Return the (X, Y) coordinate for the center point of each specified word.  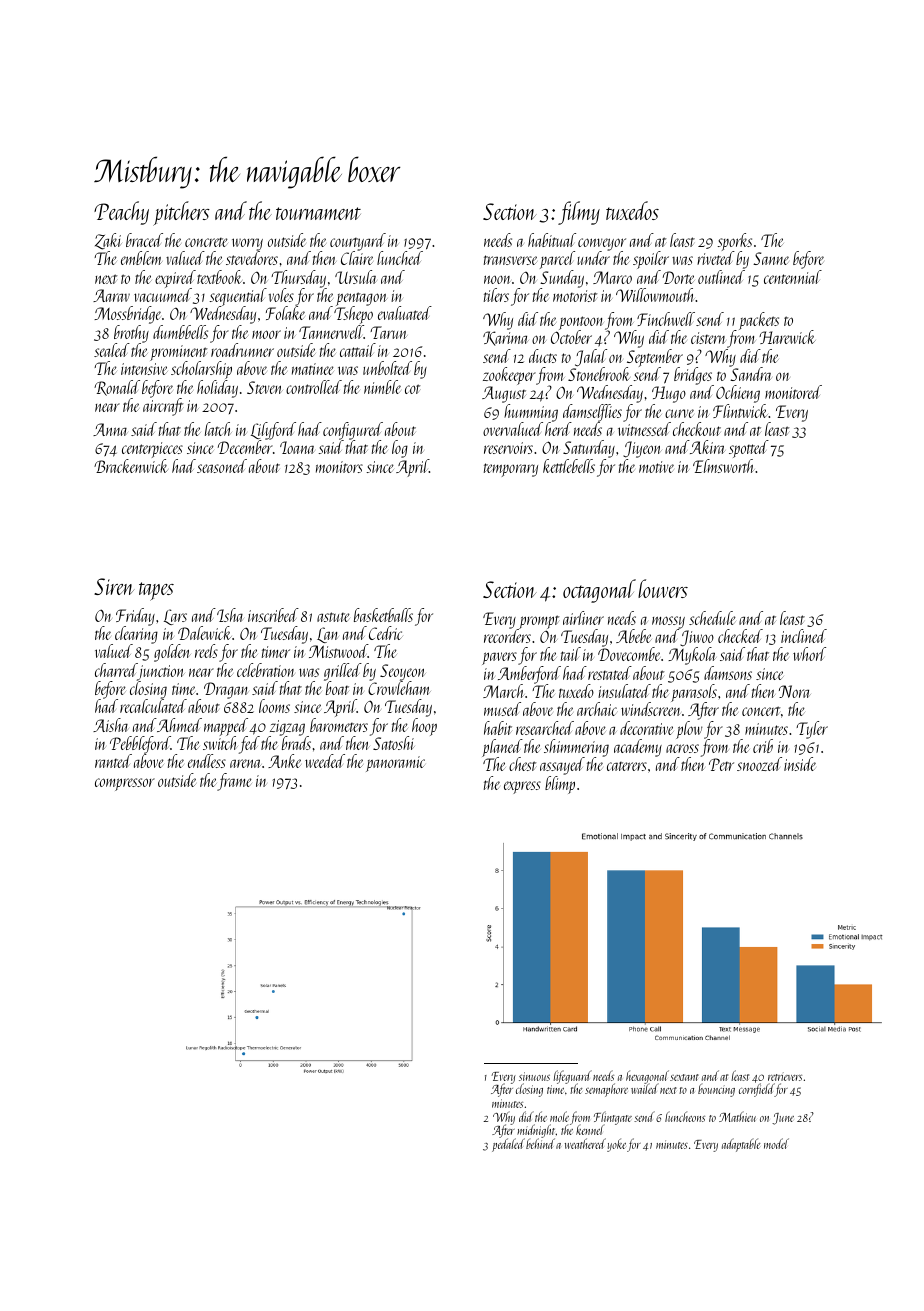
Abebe (634, 636)
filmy (579, 213)
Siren (114, 586)
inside (800, 764)
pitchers (181, 213)
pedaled (508, 1145)
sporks (735, 242)
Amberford (529, 675)
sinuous (534, 1076)
